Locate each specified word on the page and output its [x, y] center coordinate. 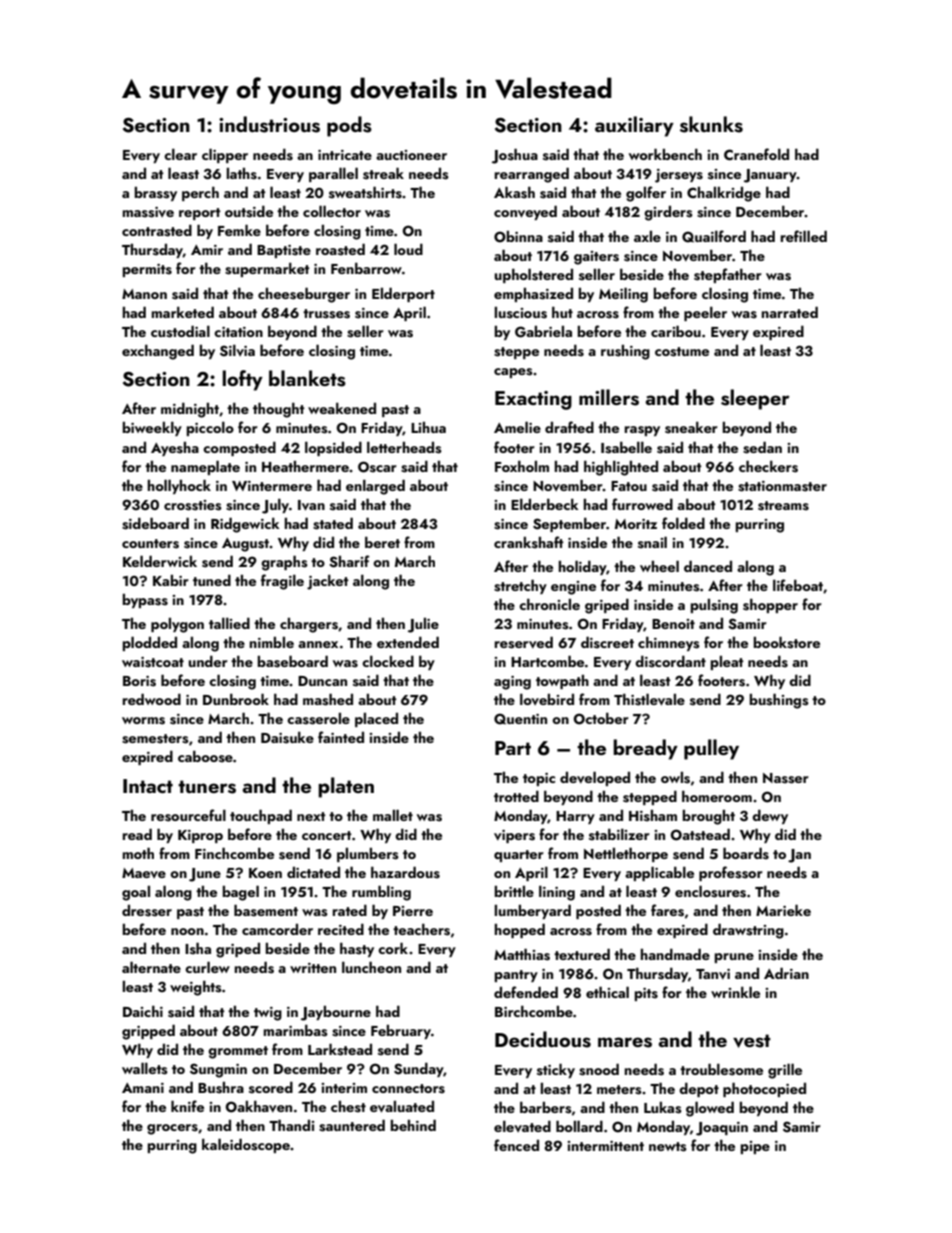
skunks [711, 124]
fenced [516, 1145]
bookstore [786, 642]
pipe [755, 1147]
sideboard [155, 523]
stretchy [520, 586]
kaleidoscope [246, 1145]
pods [349, 126]
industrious [269, 124]
